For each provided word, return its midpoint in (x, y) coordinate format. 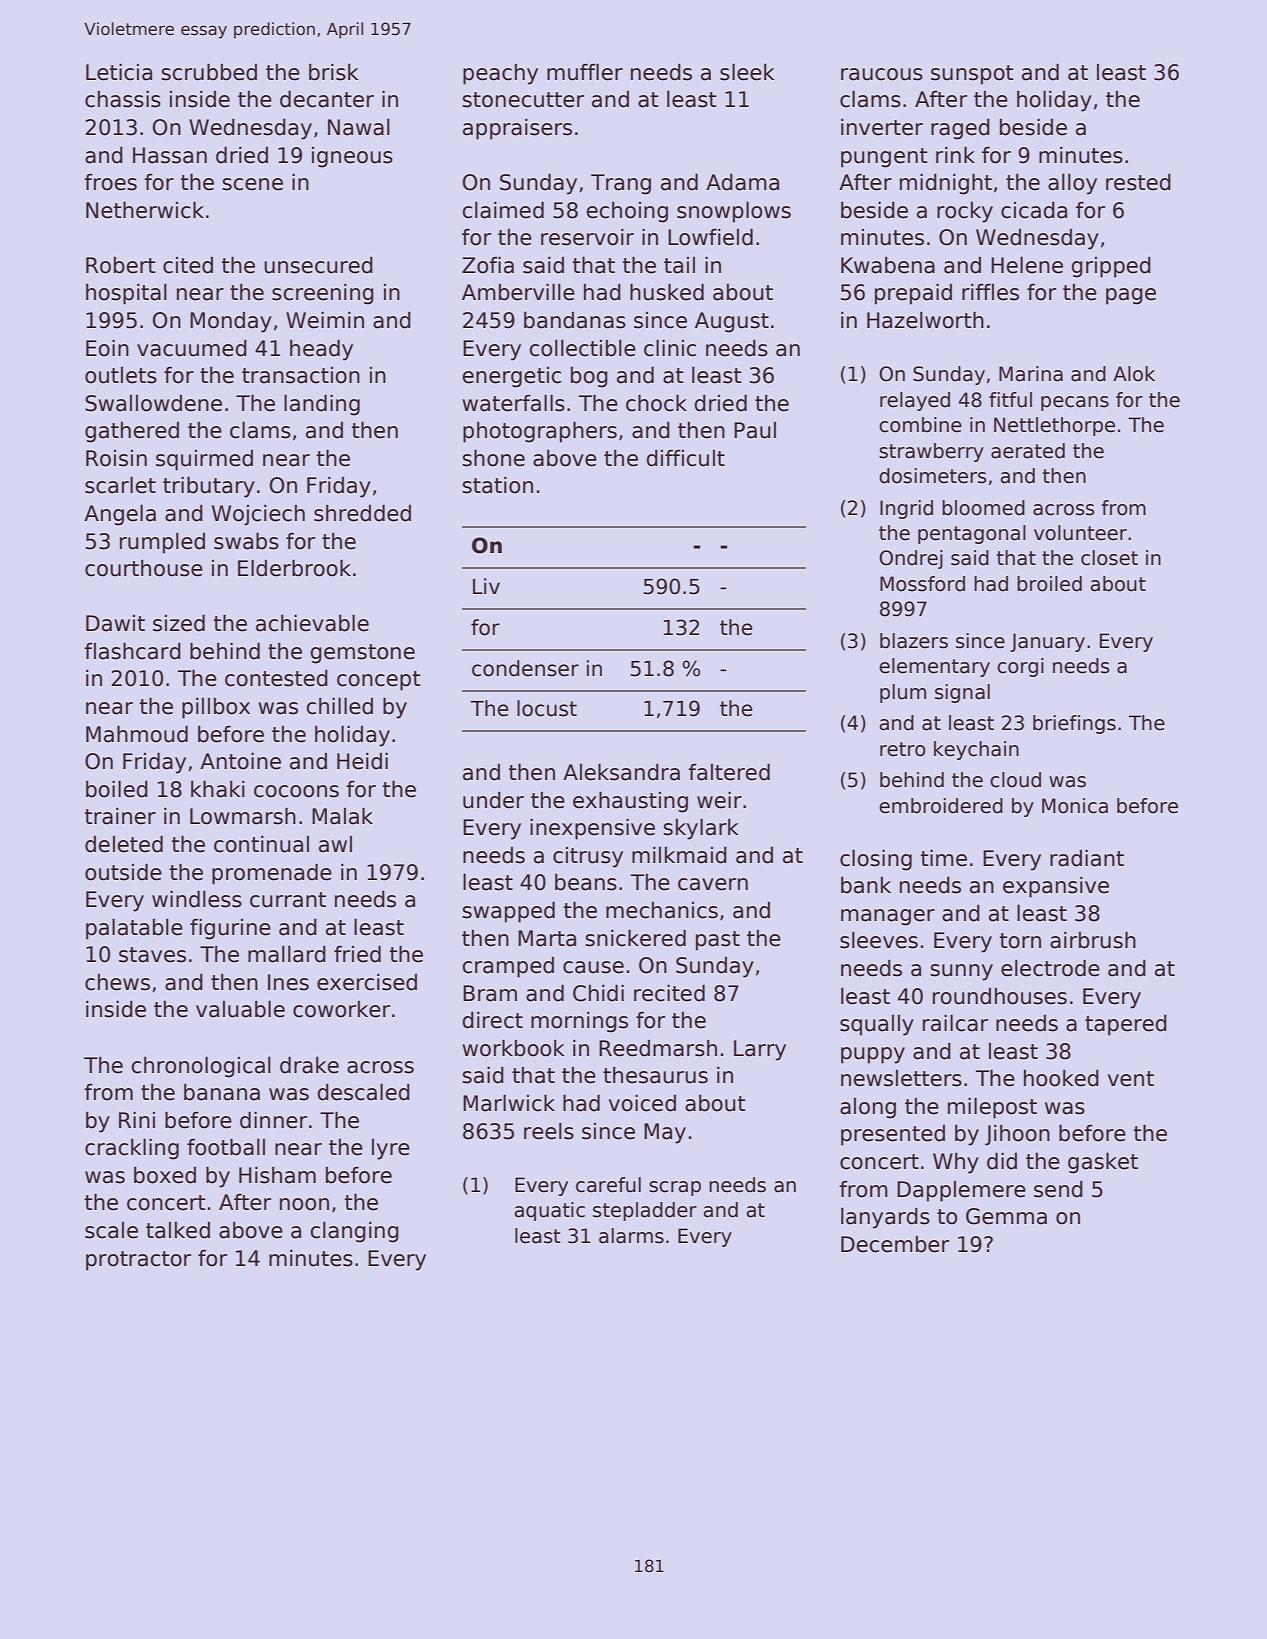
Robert (121, 265)
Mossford (922, 584)
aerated (1028, 451)
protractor (138, 1261)
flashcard (132, 651)
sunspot (972, 75)
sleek (747, 72)
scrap (675, 1188)
